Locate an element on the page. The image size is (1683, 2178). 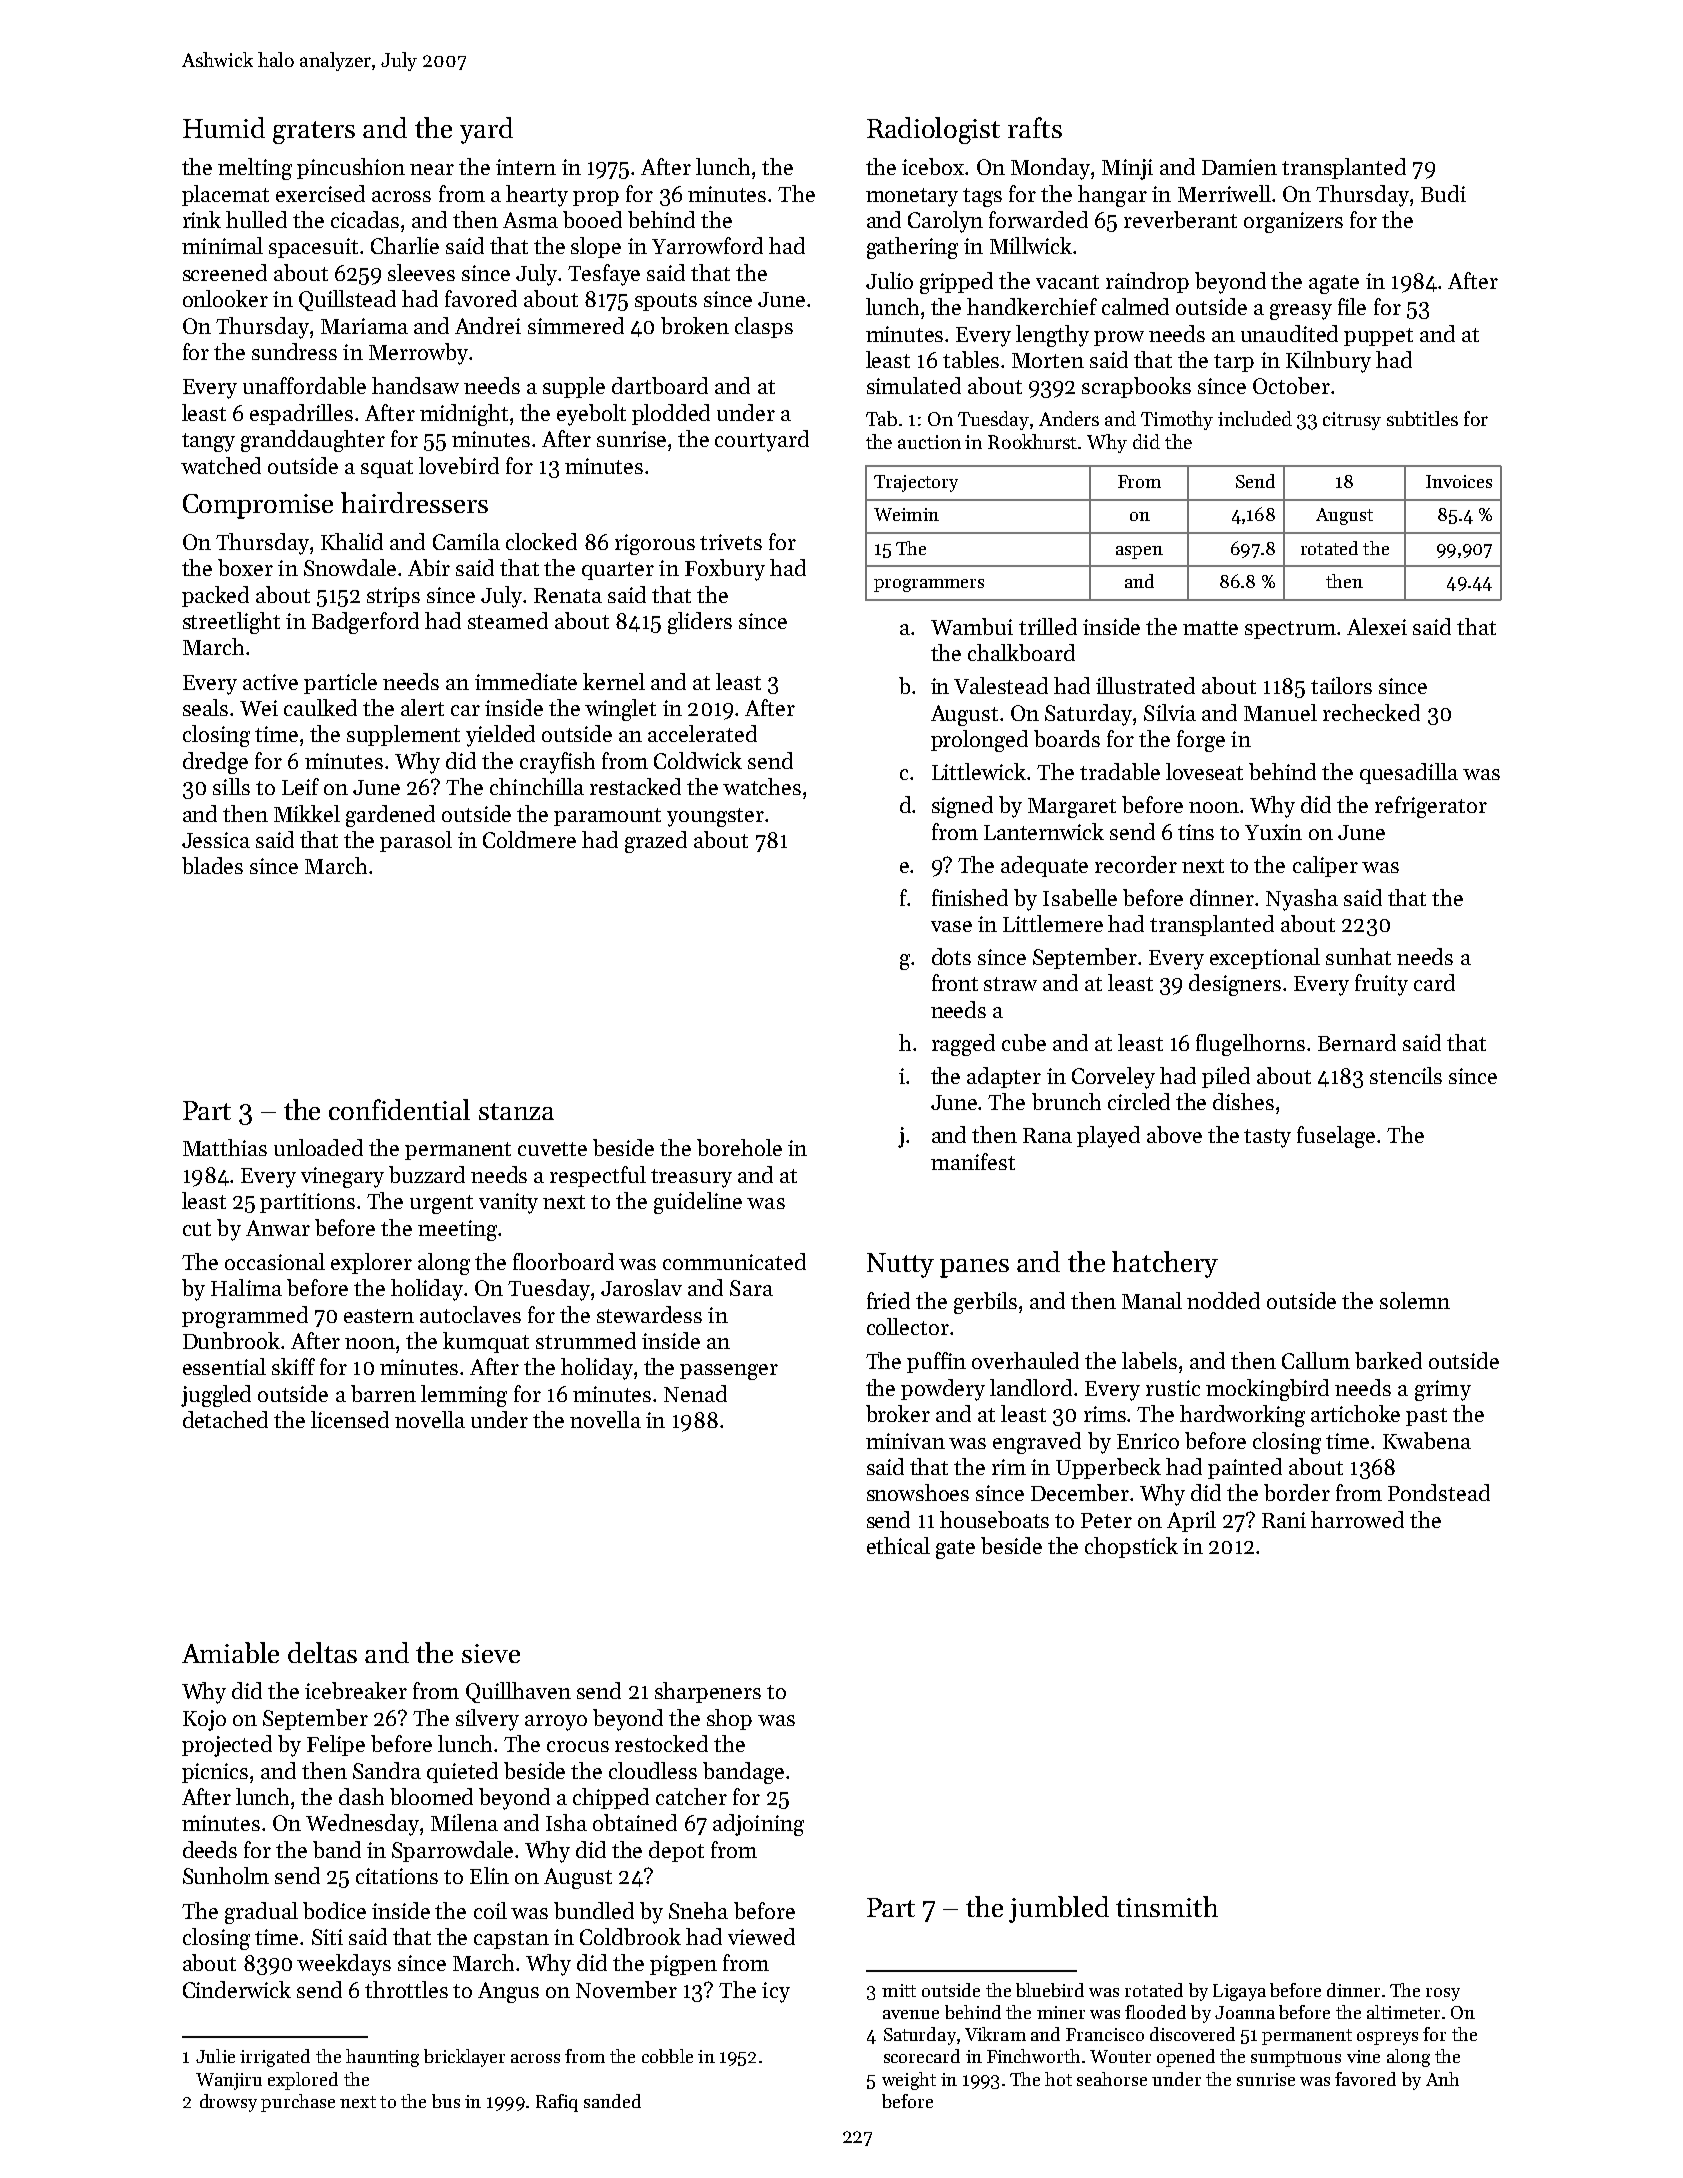
trivets is located at coordinates (731, 542).
